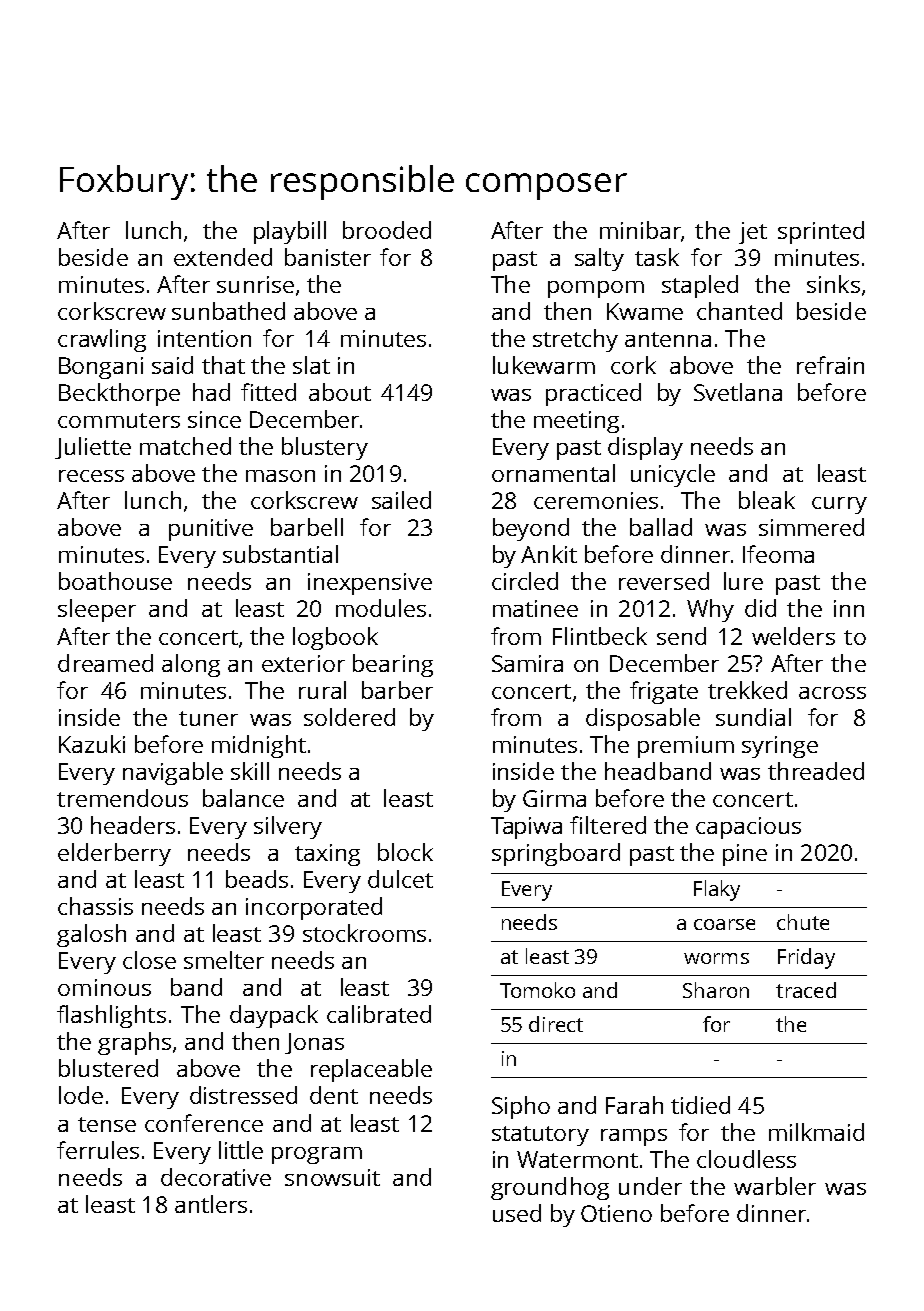  What do you see at coordinates (700, 286) in the screenshot?
I see `stapled` at bounding box center [700, 286].
